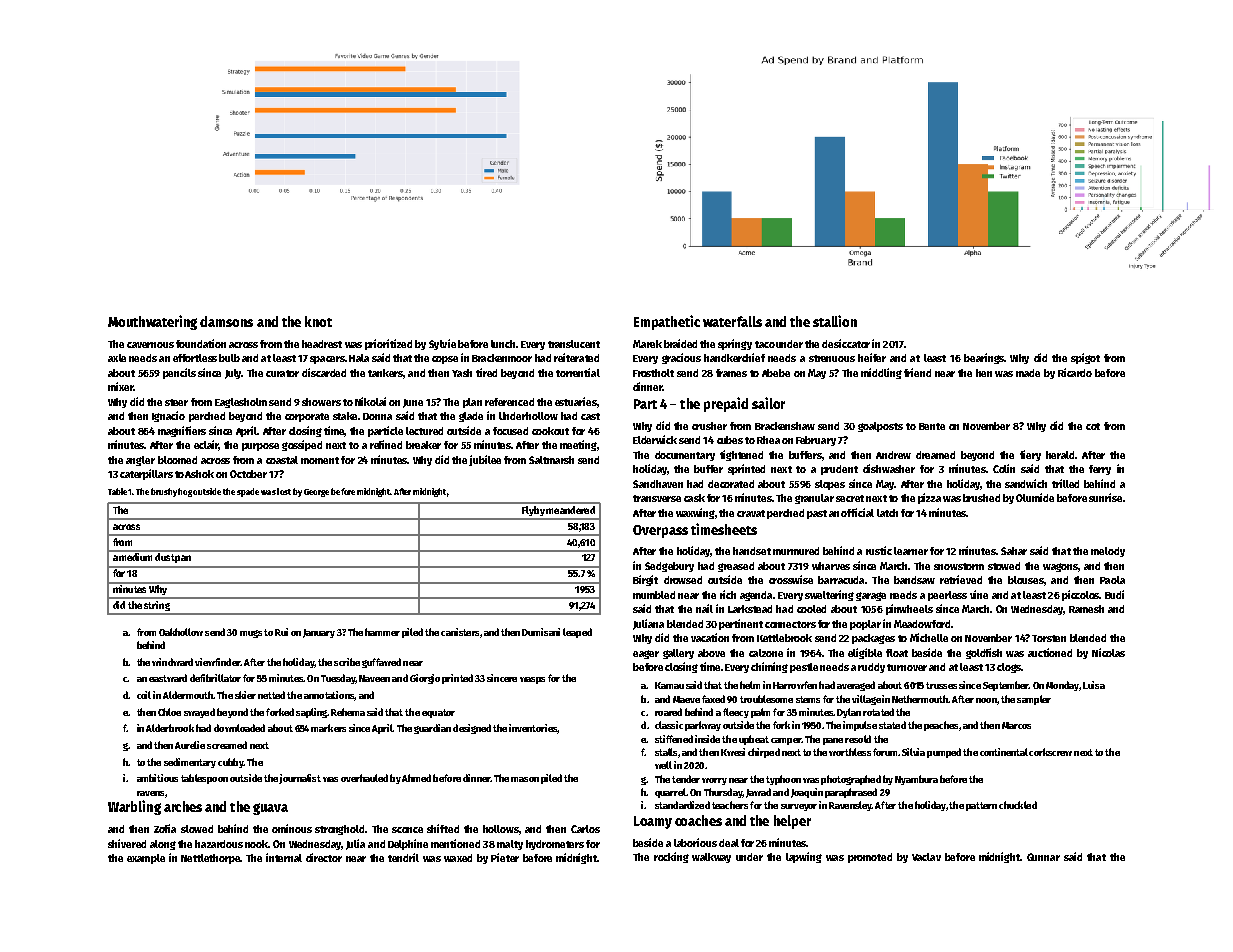 The width and height of the image is (1233, 952). I want to click on Meadowford, so click(922, 624).
